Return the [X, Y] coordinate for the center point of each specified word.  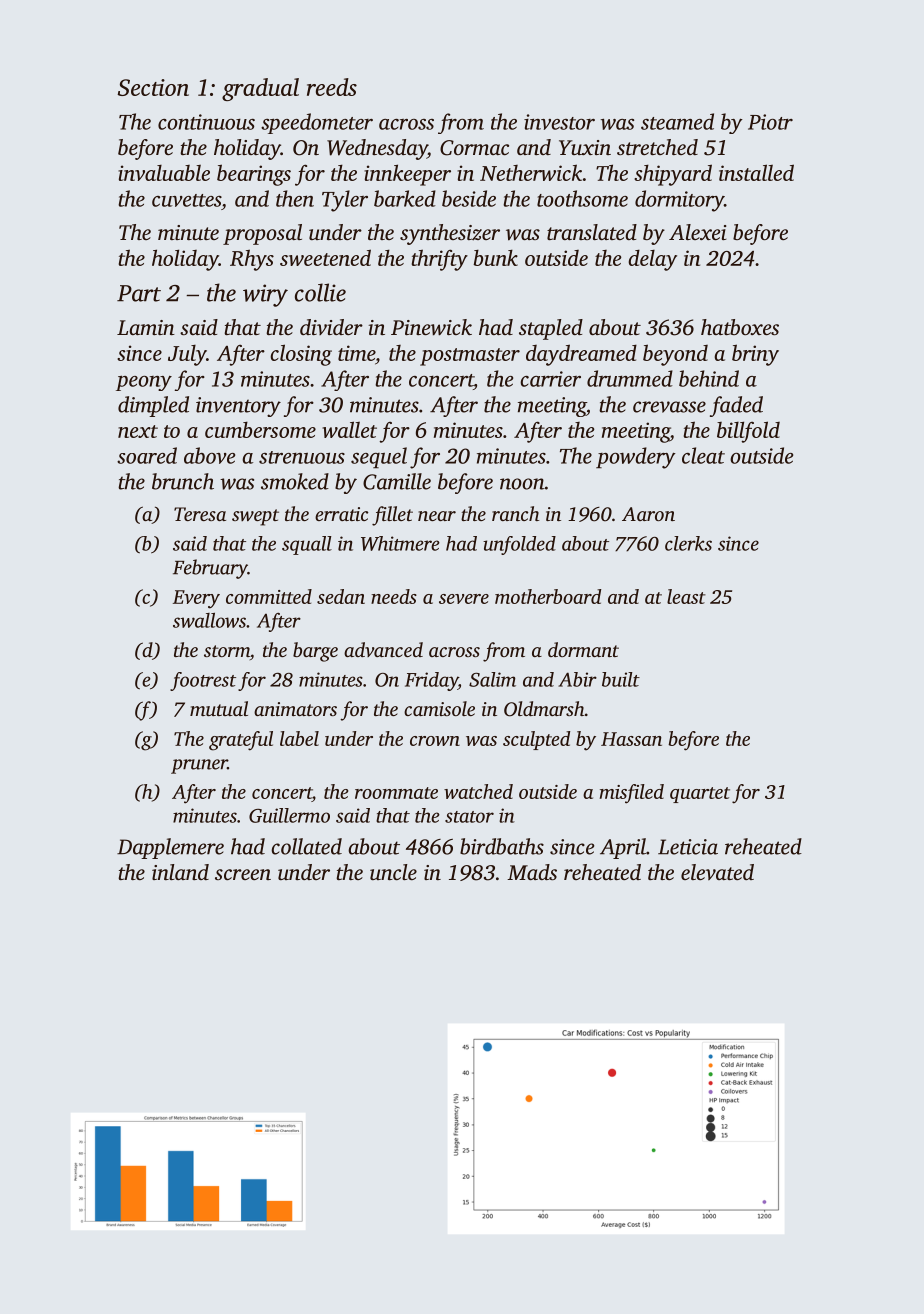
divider [331, 327]
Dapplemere [170, 848]
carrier [550, 379]
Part [139, 293]
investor [559, 122]
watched [478, 791]
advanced [383, 649]
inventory [238, 407]
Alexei [697, 232]
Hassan [631, 739]
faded [736, 406]
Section [153, 87]
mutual [219, 708]
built [621, 679]
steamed [677, 121]
